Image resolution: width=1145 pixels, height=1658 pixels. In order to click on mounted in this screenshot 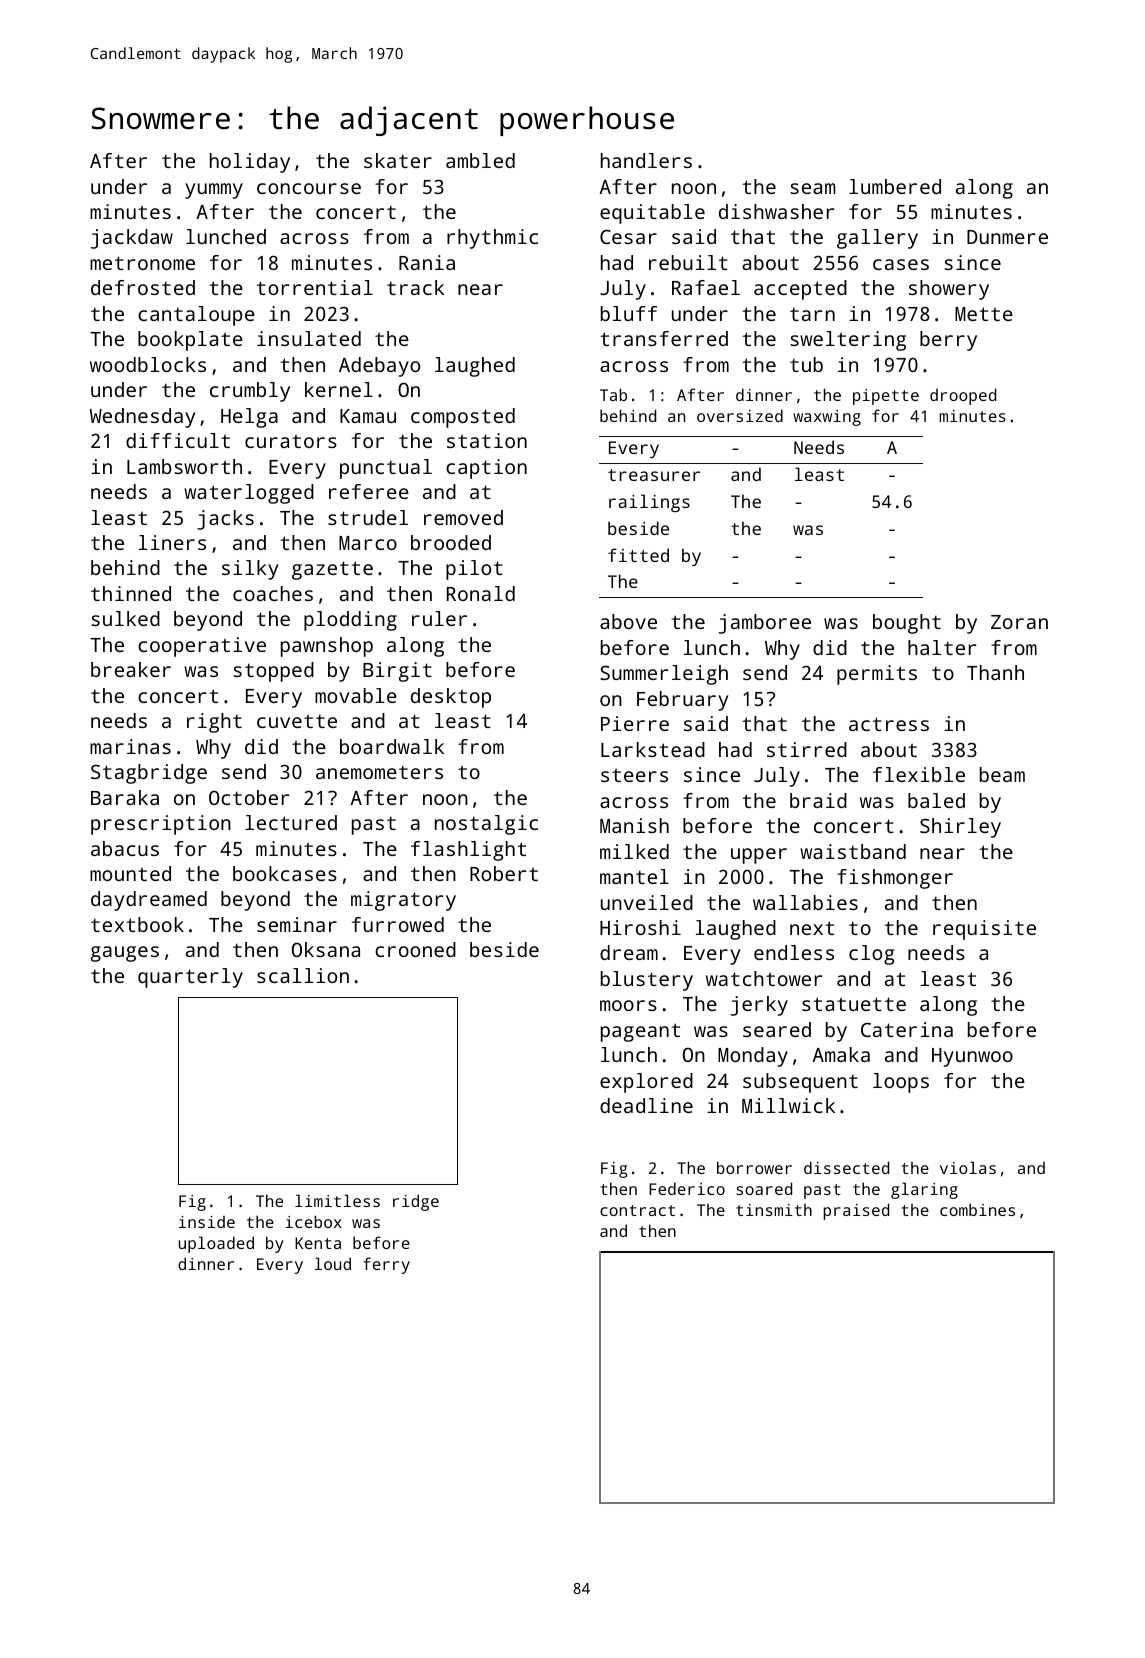, I will do `click(130, 873)`.
